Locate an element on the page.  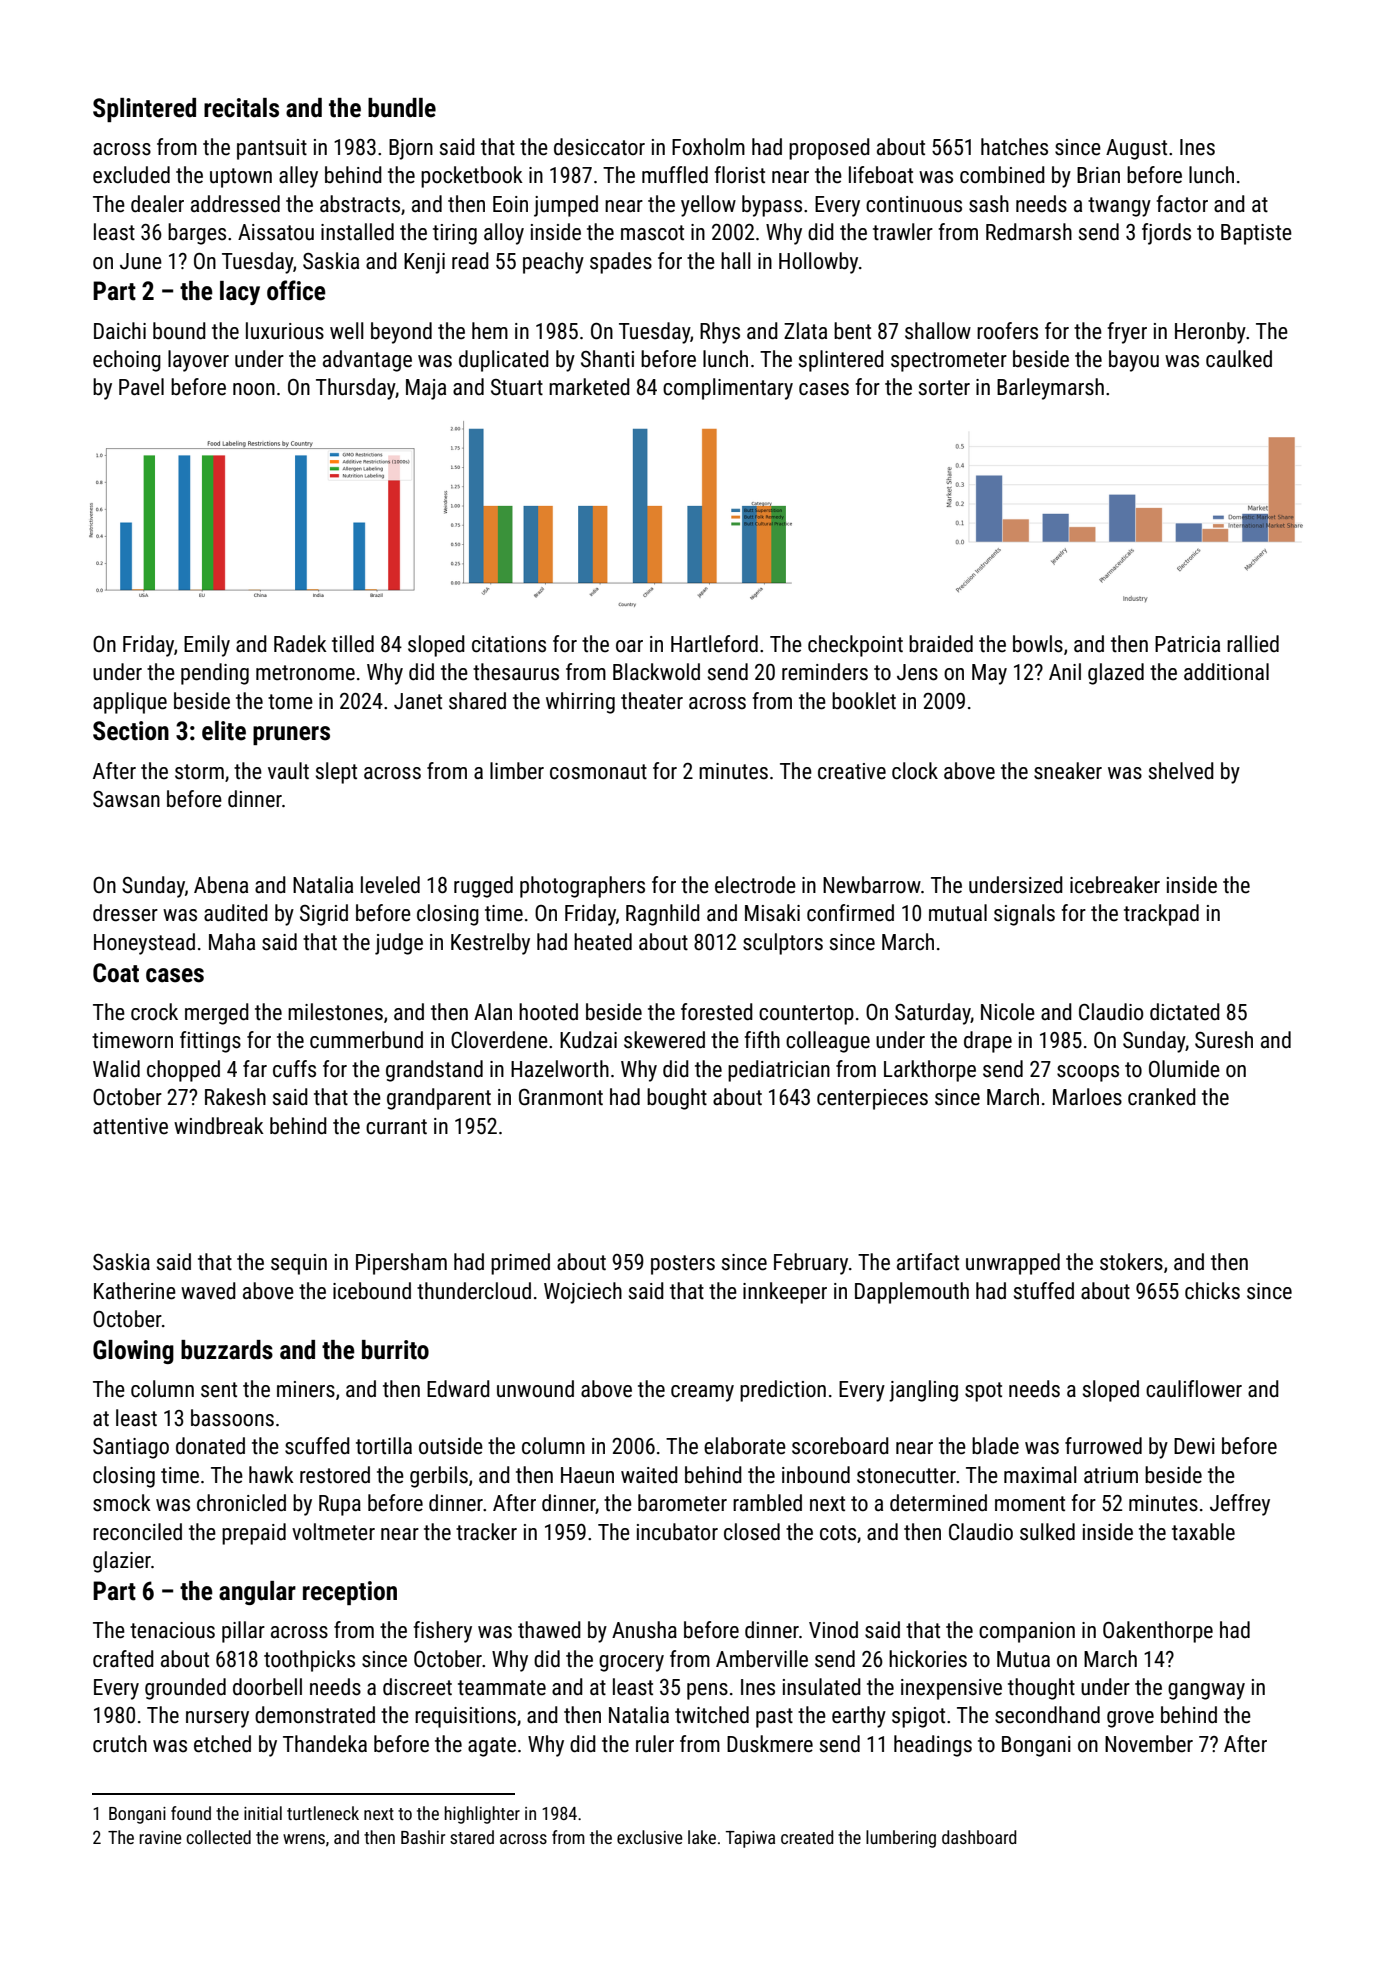
agate is located at coordinates (492, 1747).
